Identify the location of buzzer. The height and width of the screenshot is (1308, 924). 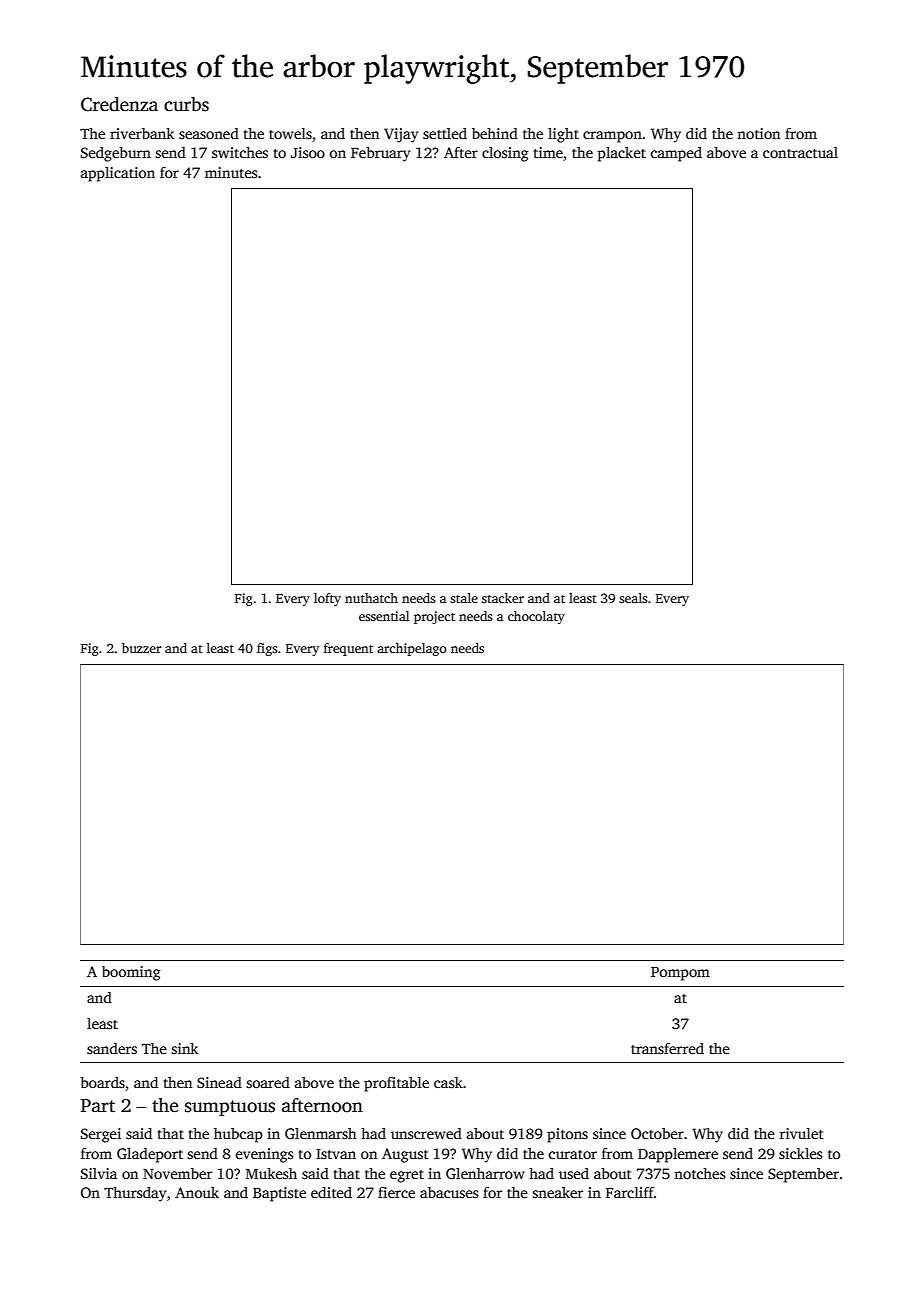
(141, 648).
